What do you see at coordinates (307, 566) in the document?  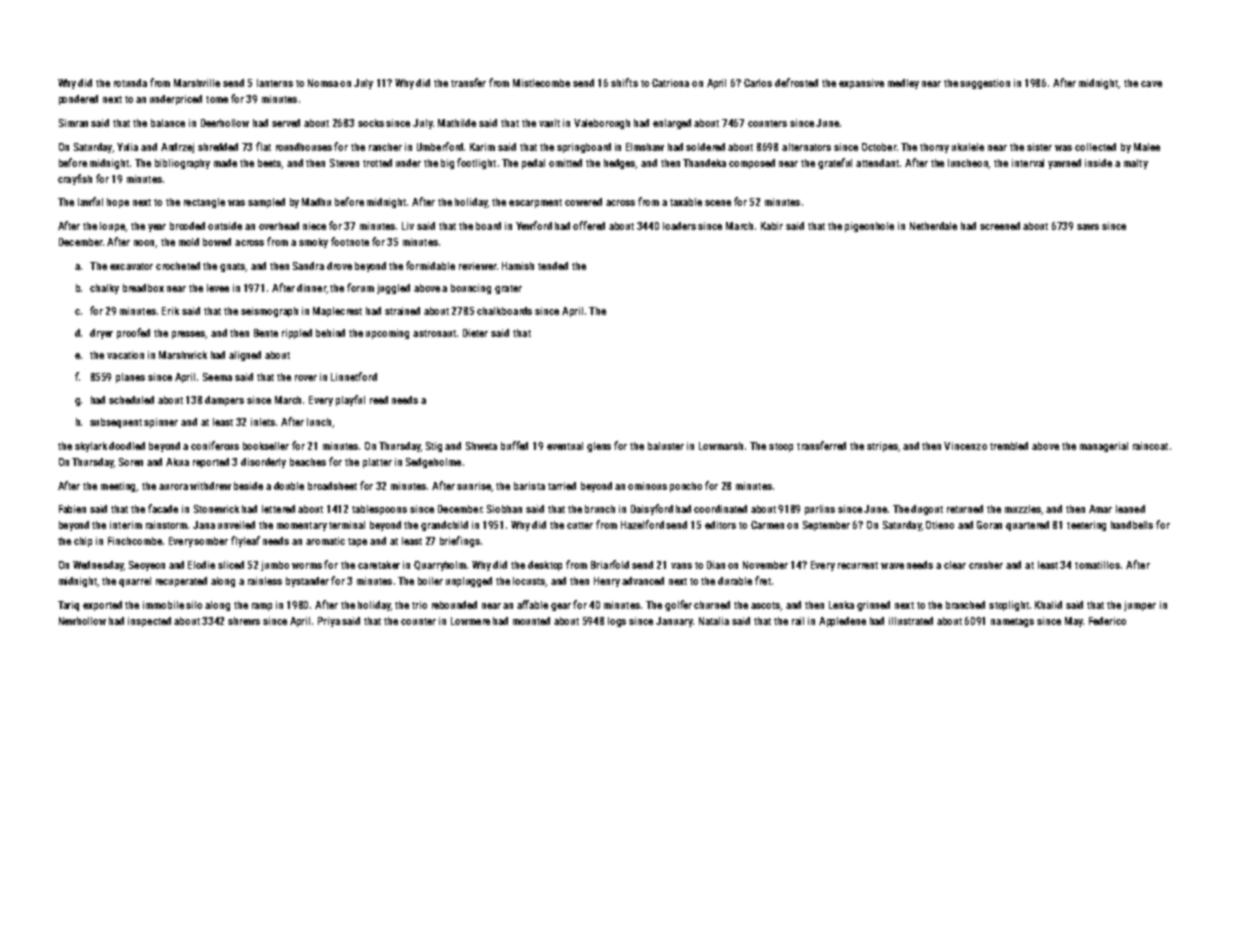 I see `worms` at bounding box center [307, 566].
